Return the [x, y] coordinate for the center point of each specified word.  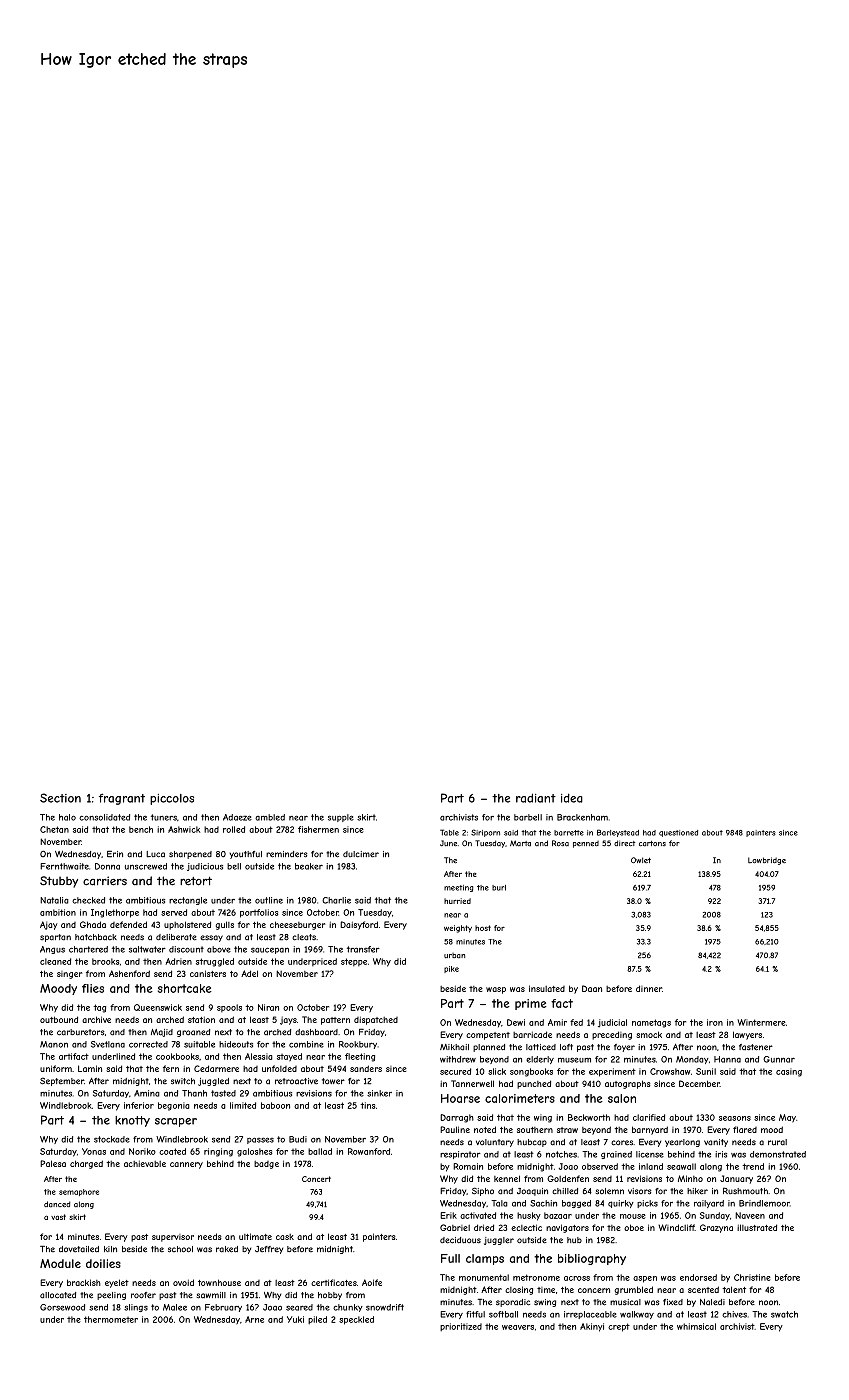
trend [753, 1166]
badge [266, 1165]
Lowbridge [767, 861]
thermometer [111, 1319]
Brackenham [582, 817]
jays [288, 1020]
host [483, 928]
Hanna [727, 1059]
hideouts [236, 1044]
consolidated [104, 817]
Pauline [455, 1129]
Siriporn [485, 833]
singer [69, 975]
